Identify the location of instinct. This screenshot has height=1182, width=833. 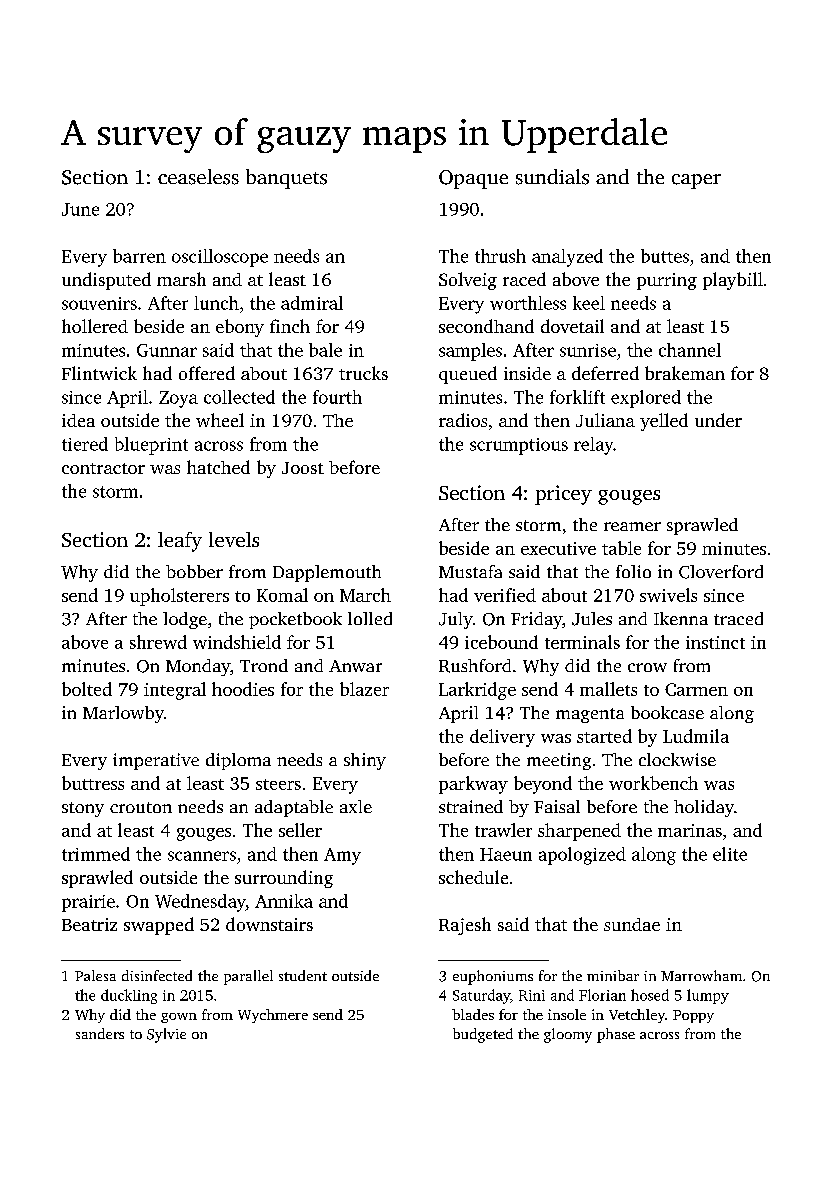
(715, 642).
